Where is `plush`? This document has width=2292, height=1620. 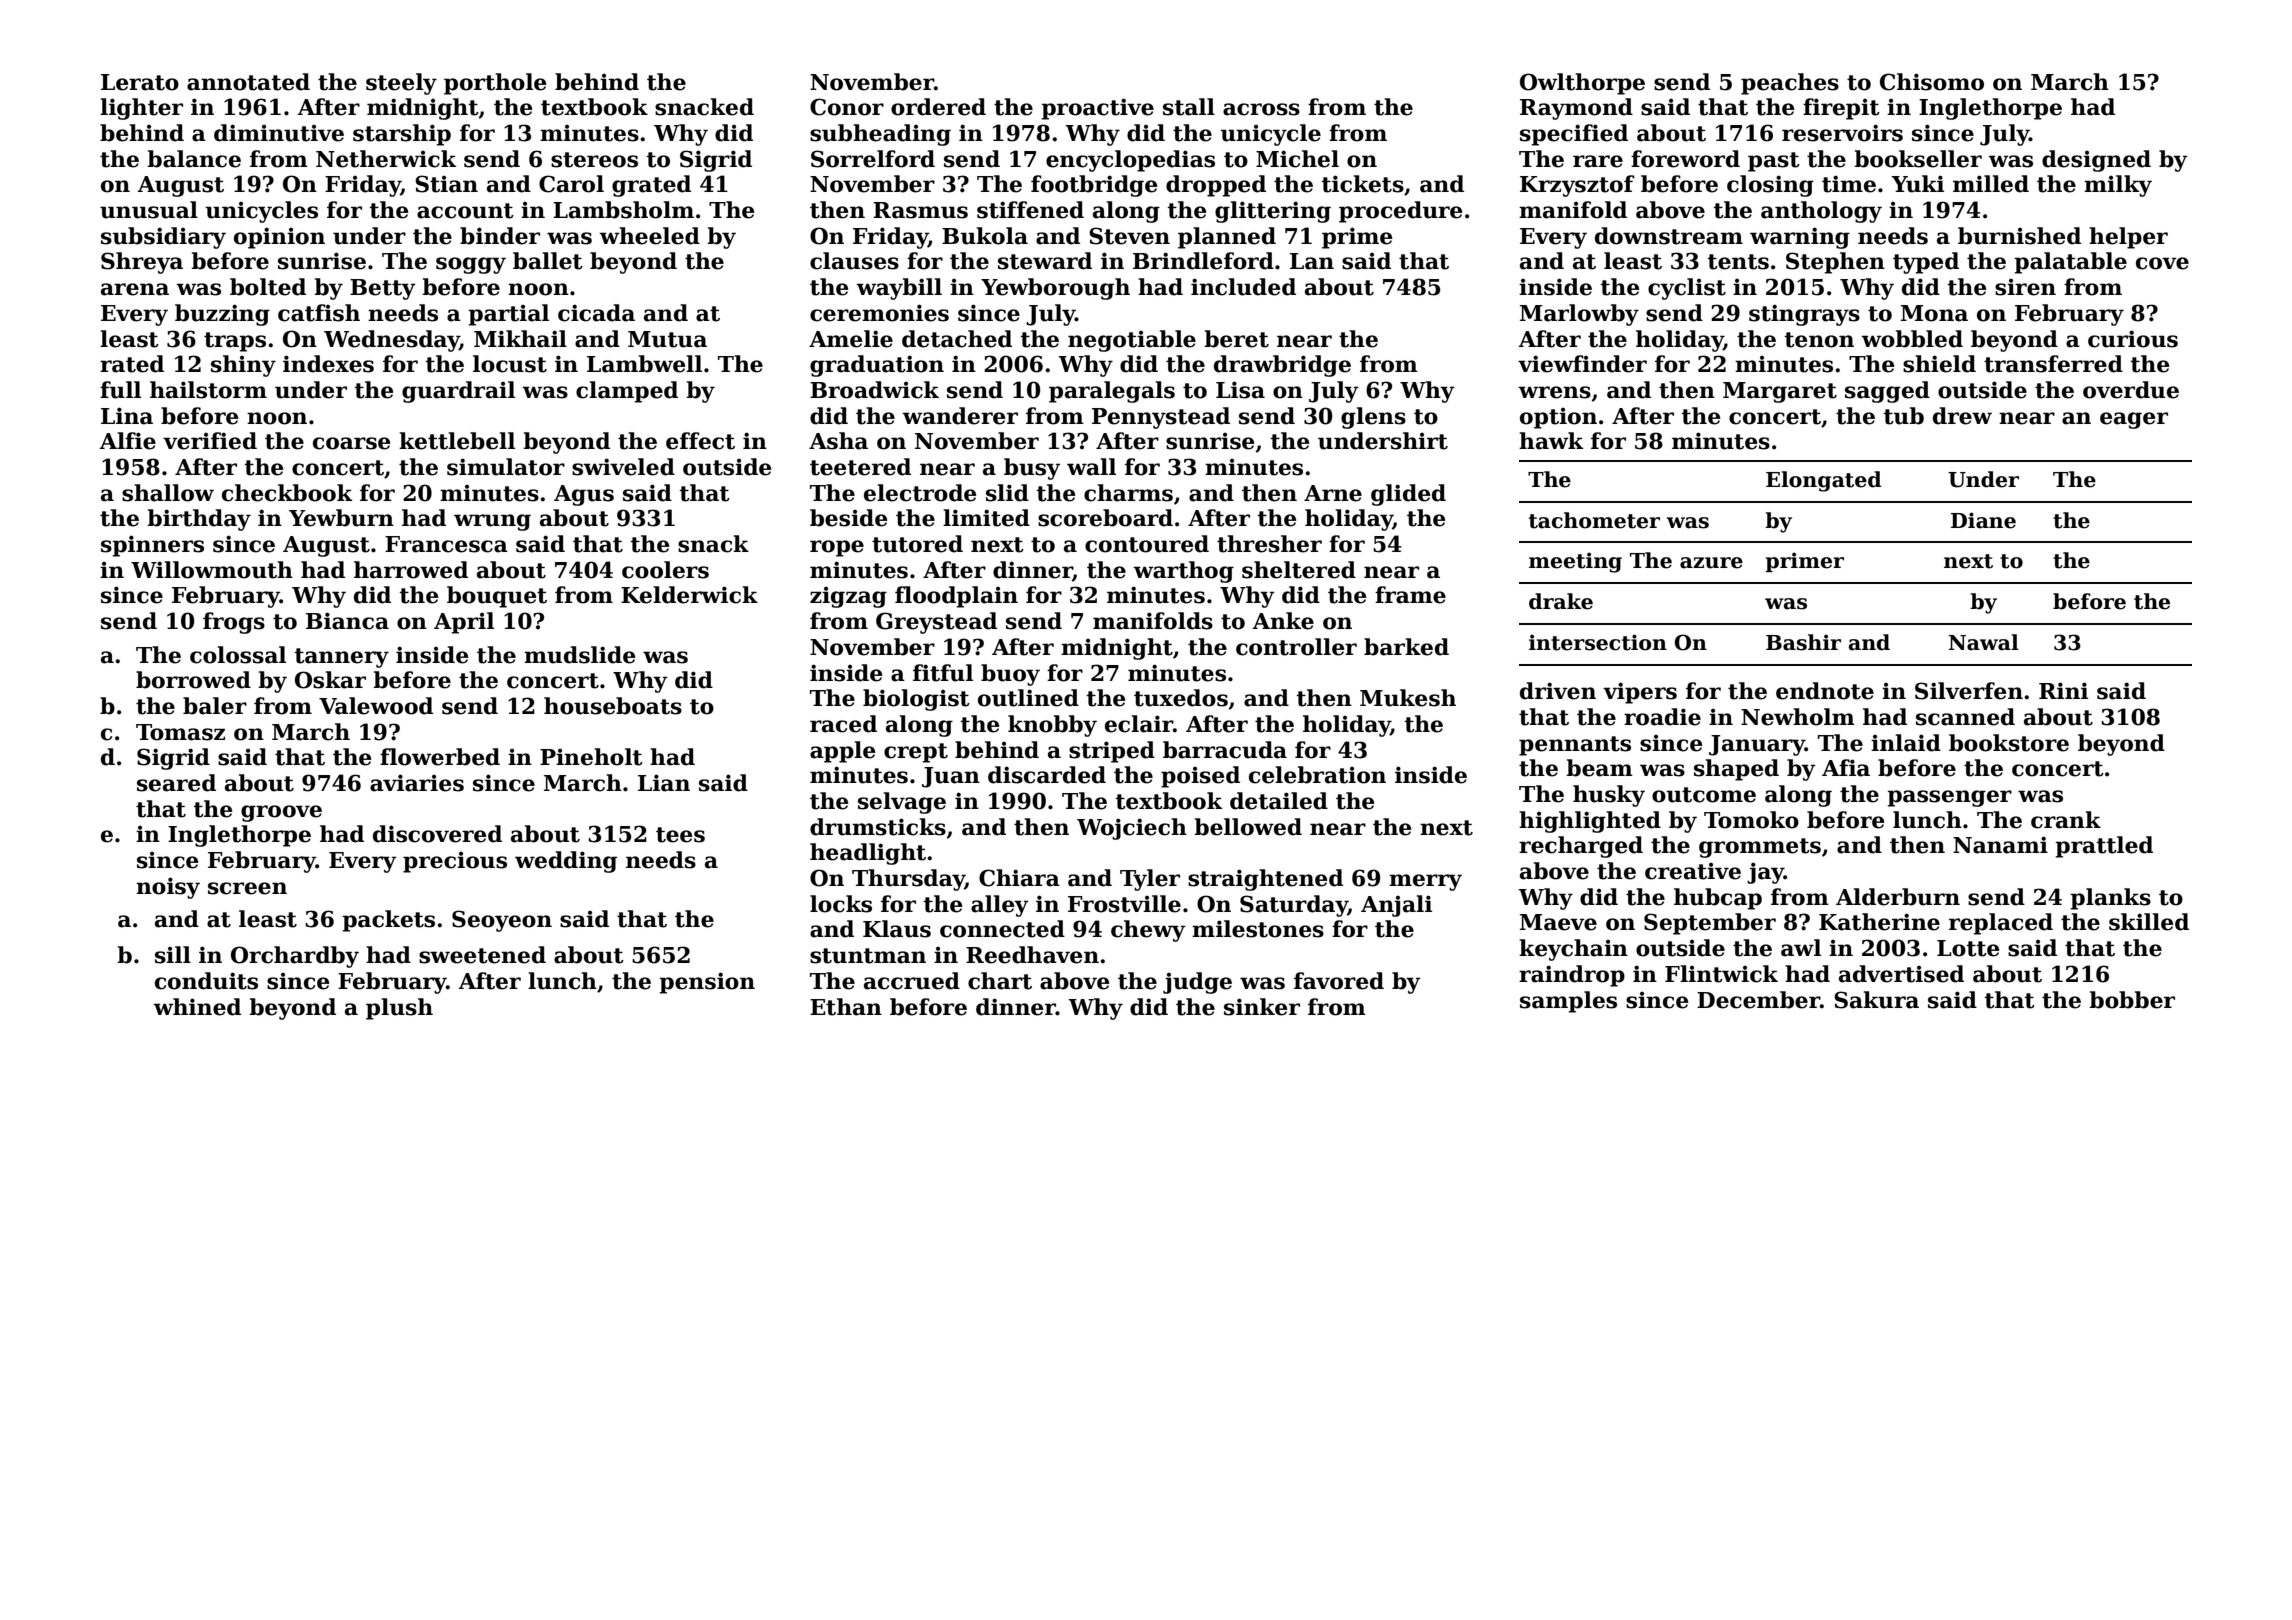
plush is located at coordinates (399, 1009).
